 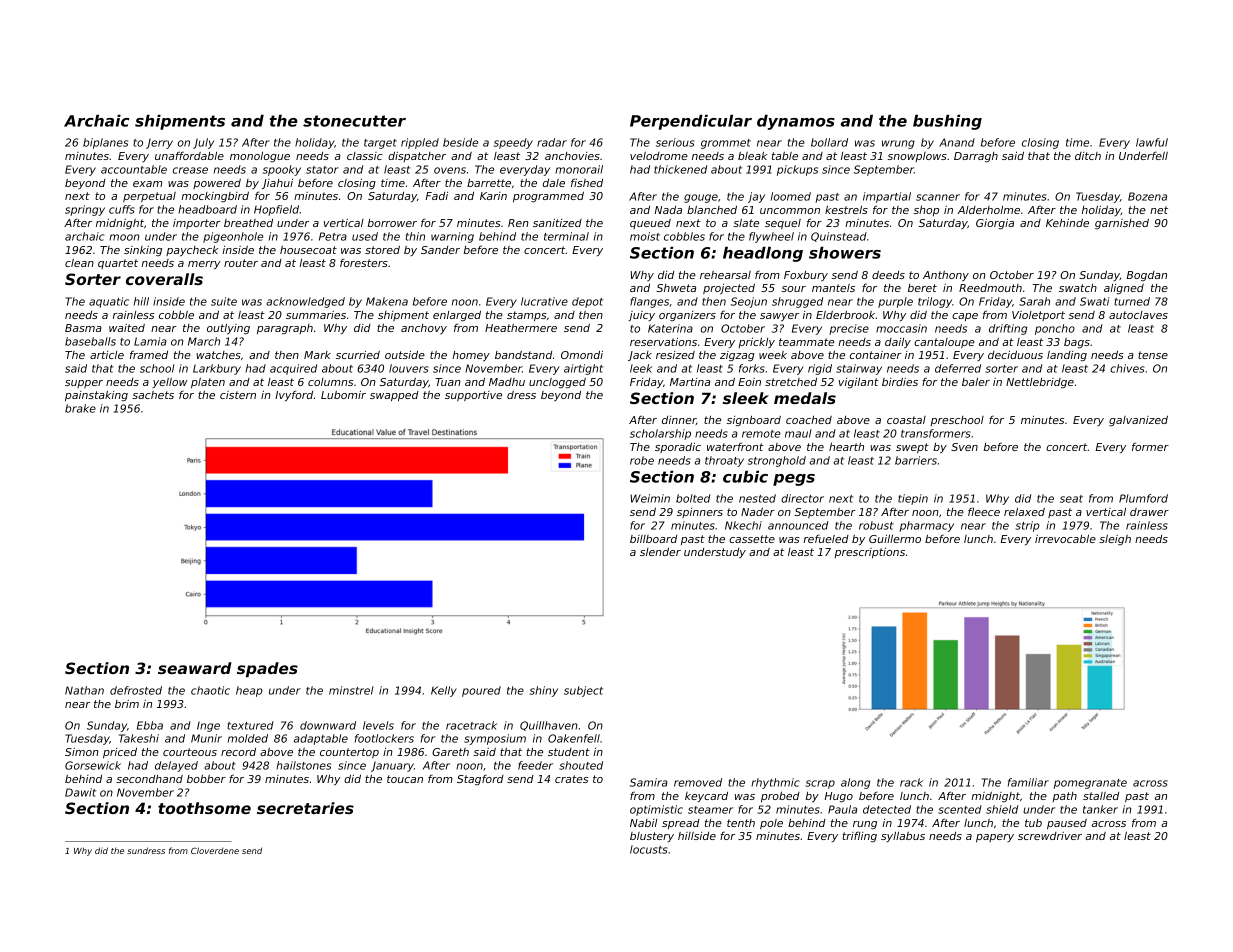 What do you see at coordinates (725, 275) in the screenshot?
I see `rehearsal` at bounding box center [725, 275].
